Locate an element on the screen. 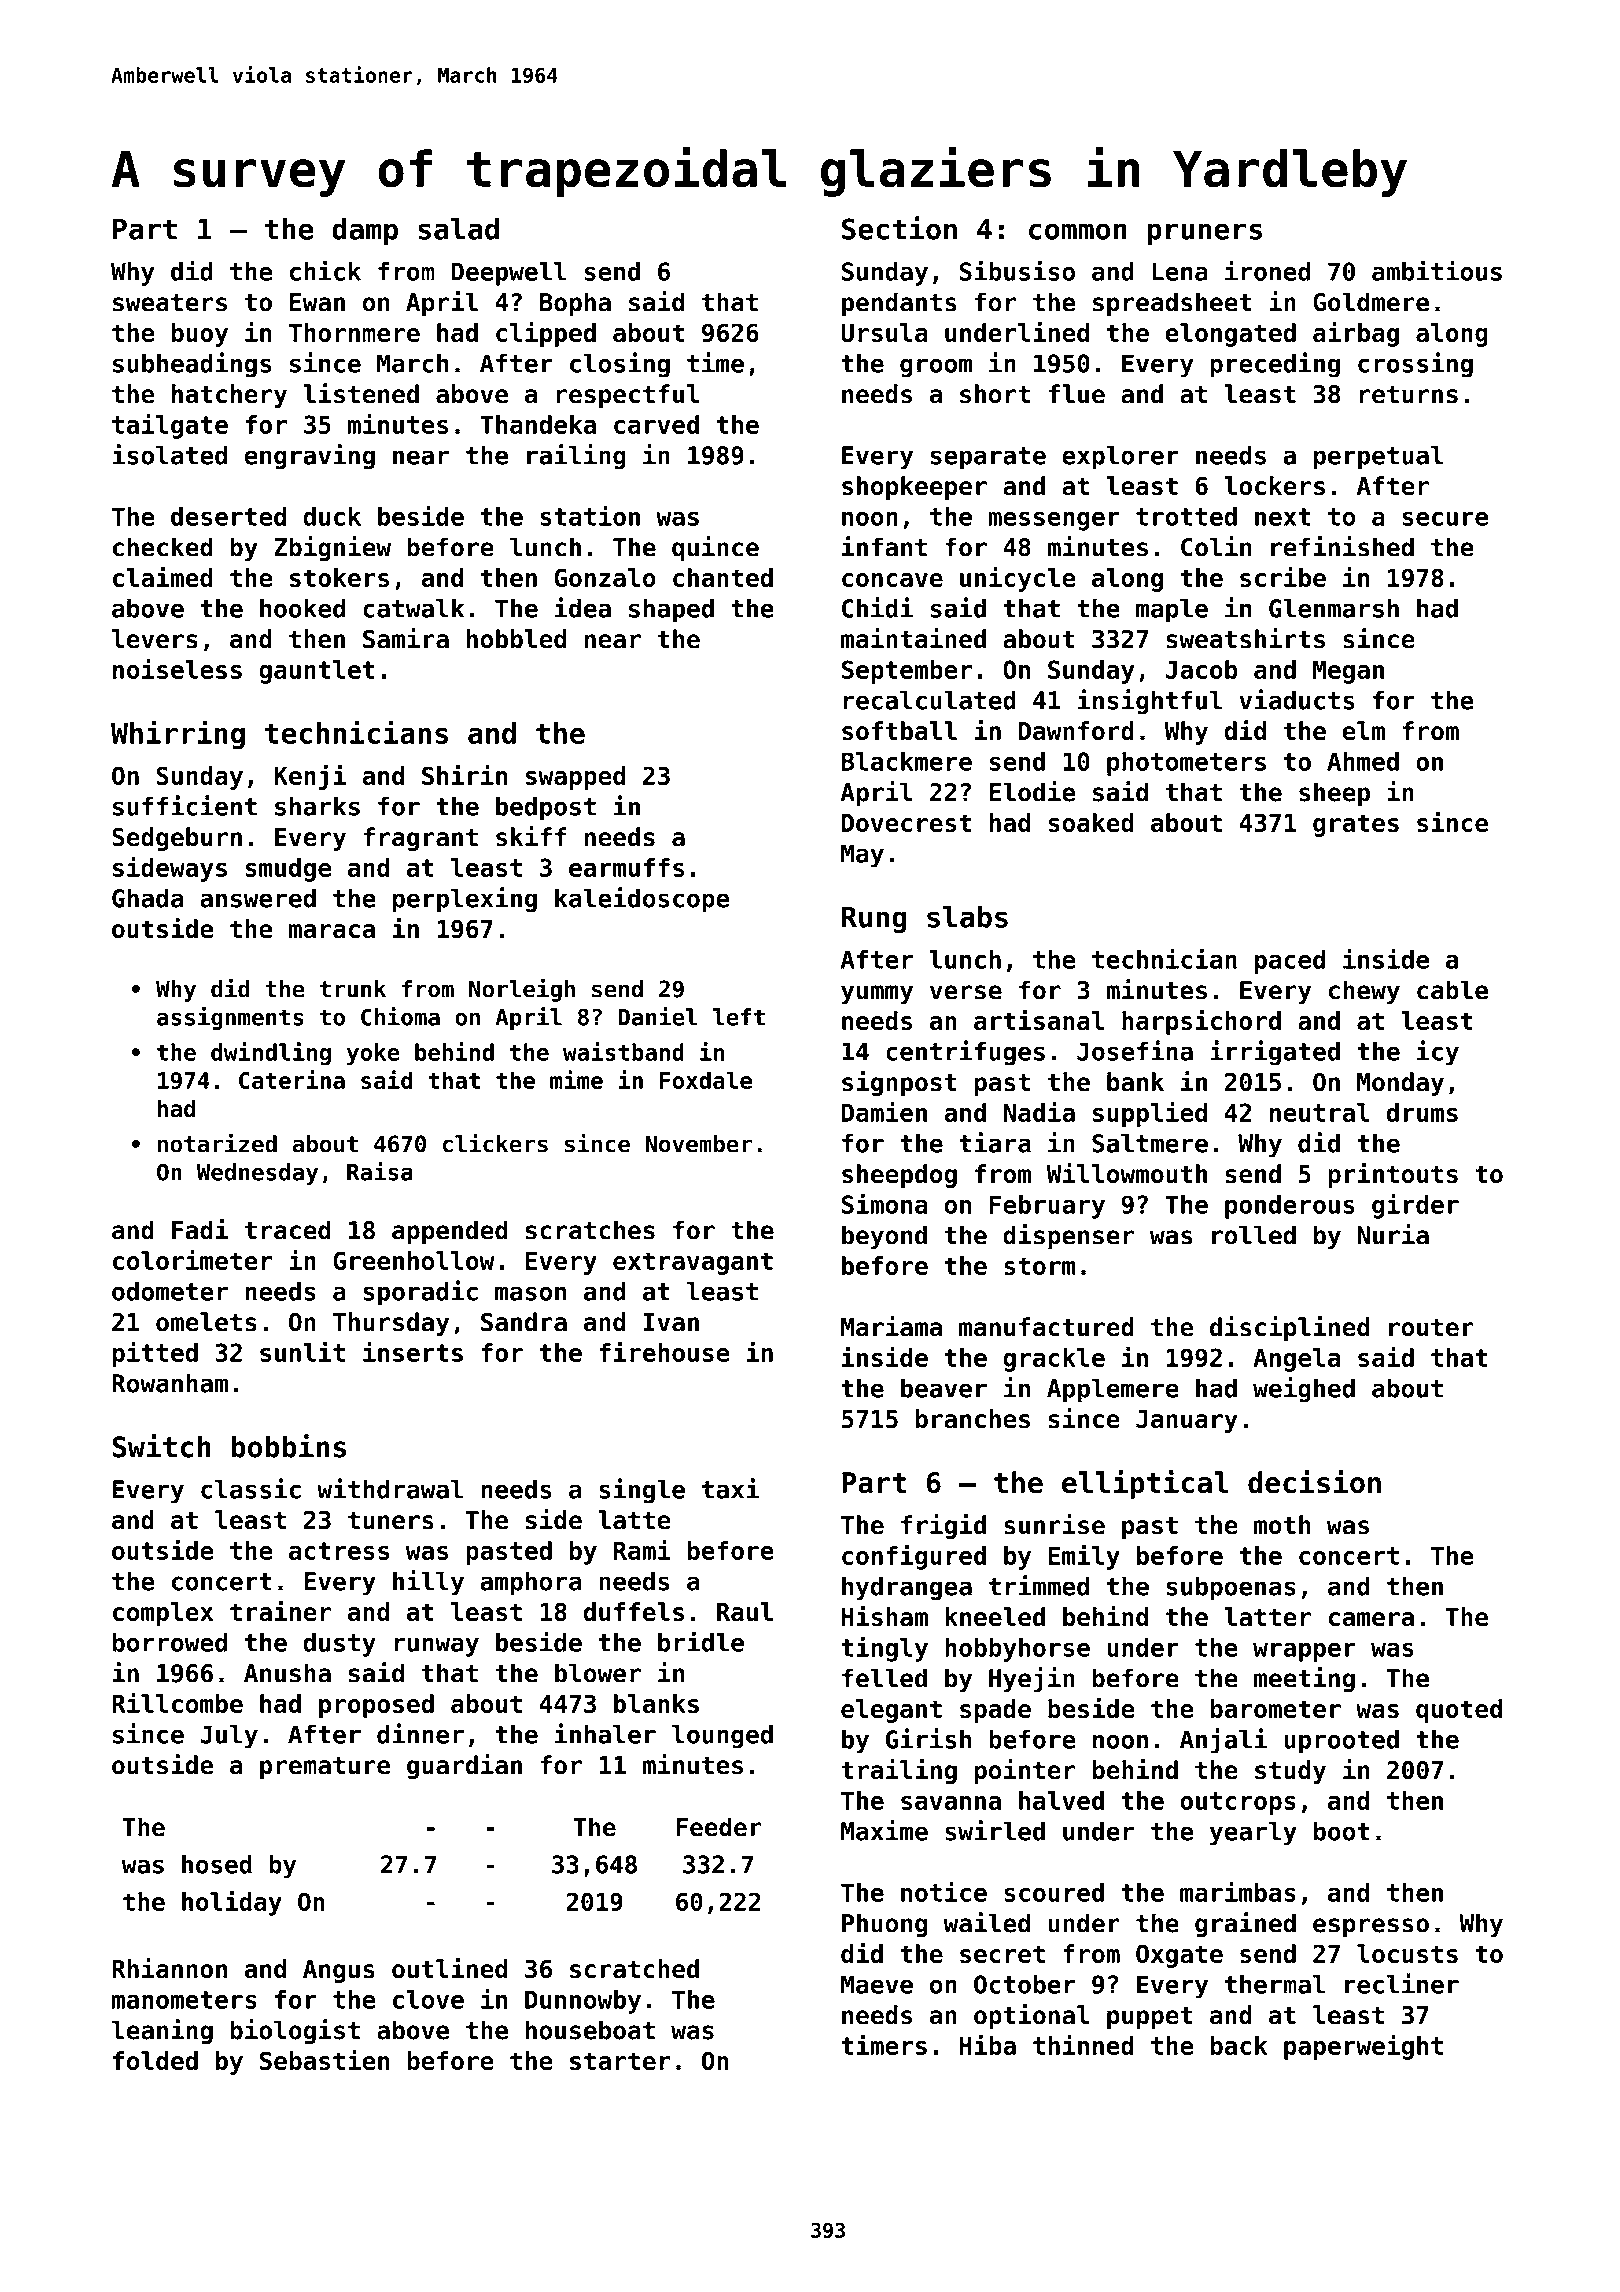 Image resolution: width=1620 pixels, height=2292 pixels. pruners is located at coordinates (1204, 234).
